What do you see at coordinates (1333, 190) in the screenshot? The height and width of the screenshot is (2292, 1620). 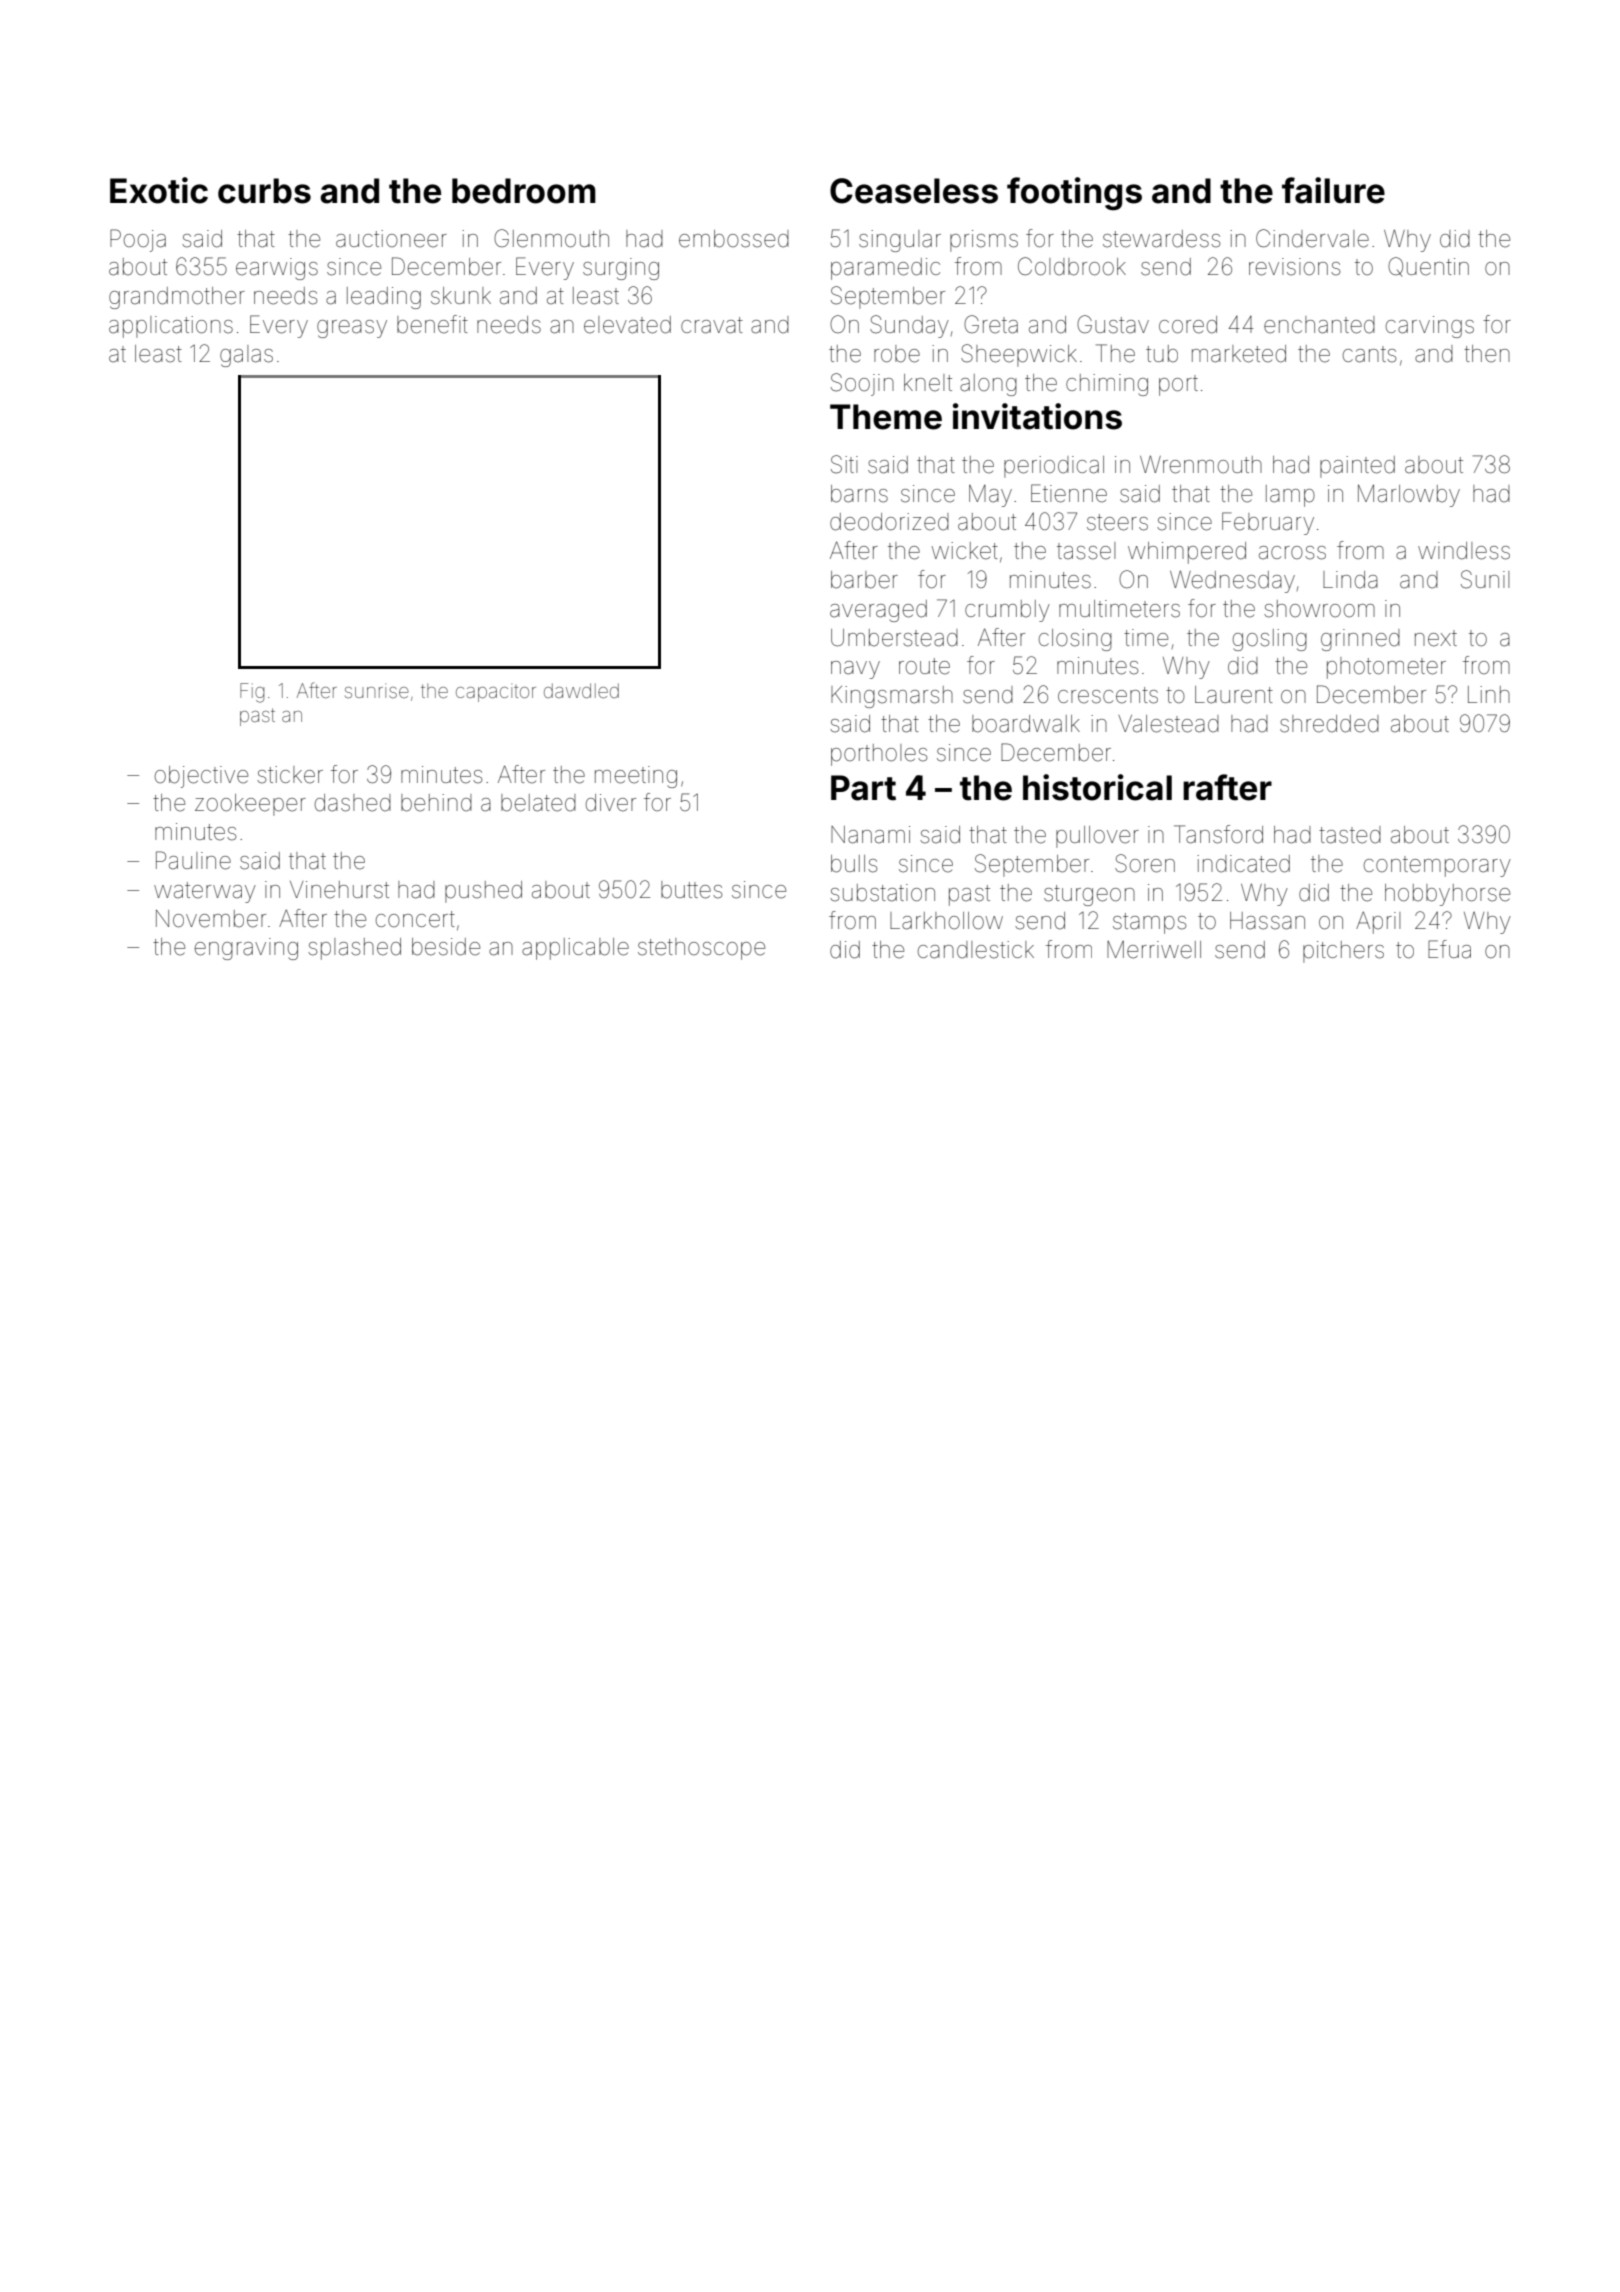 I see `failure` at bounding box center [1333, 190].
